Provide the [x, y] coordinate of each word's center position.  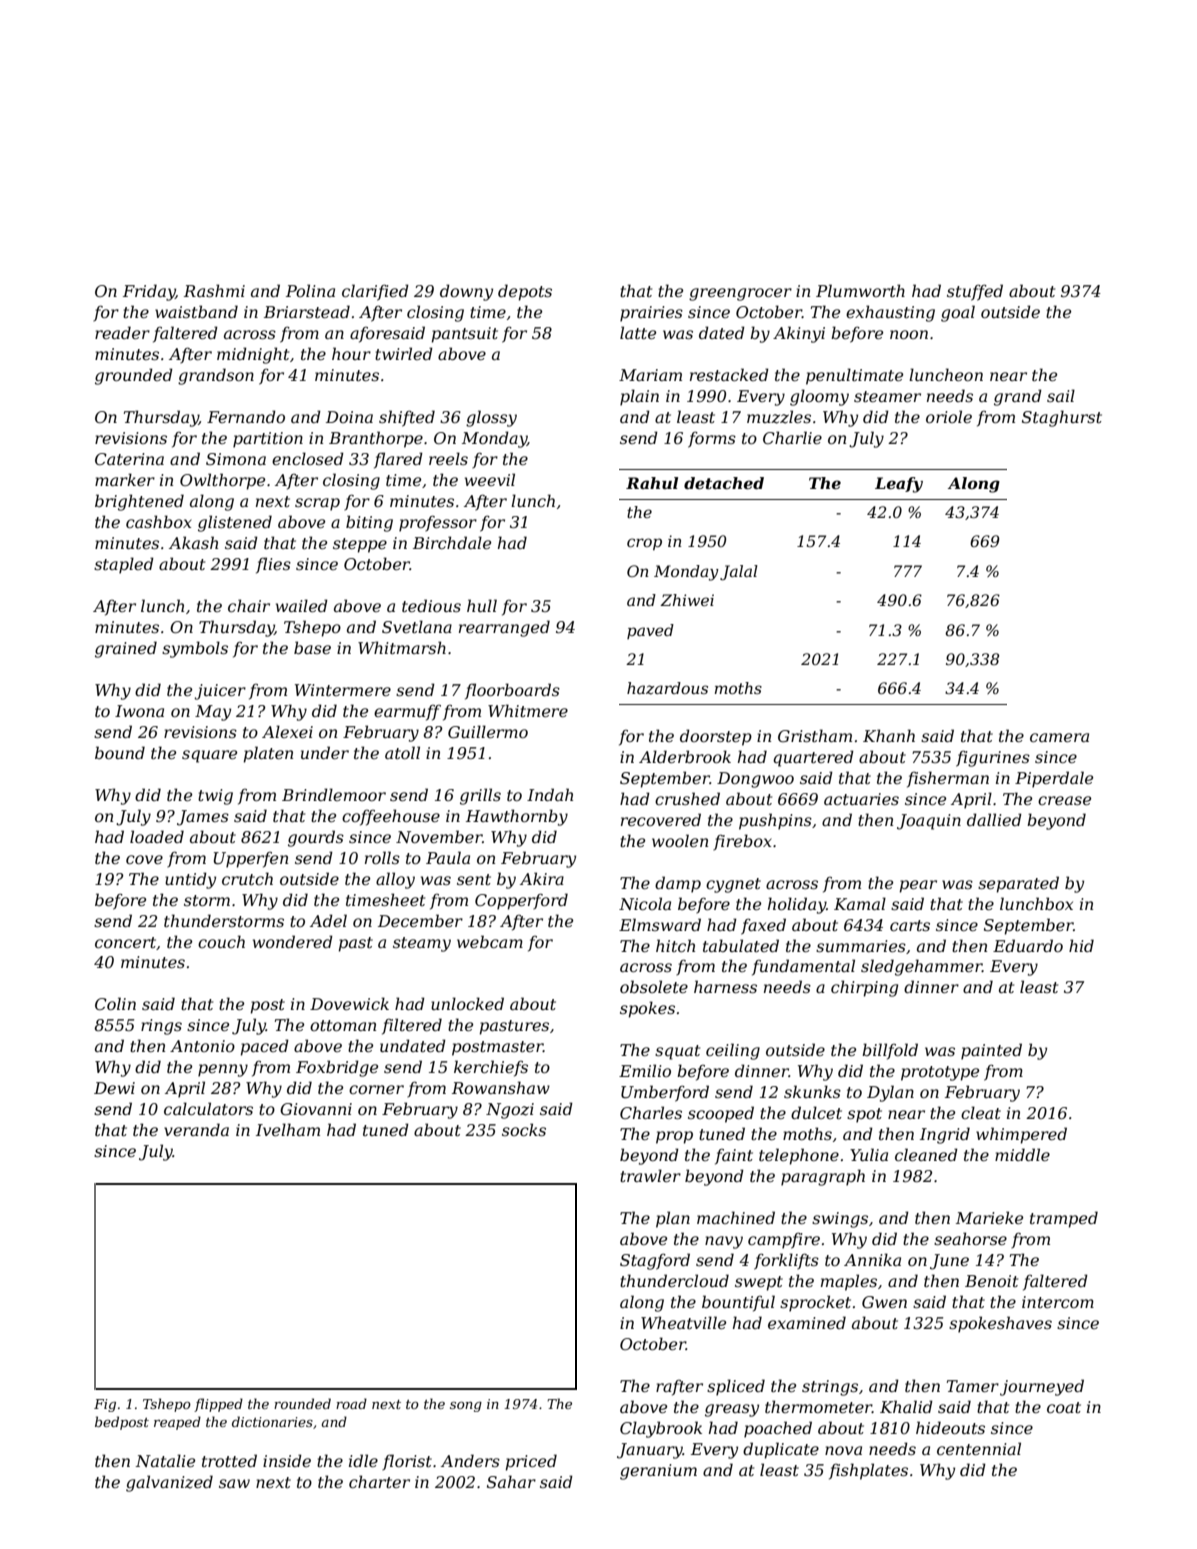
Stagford [655, 1261]
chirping [864, 988]
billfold [890, 1051]
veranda [196, 1129]
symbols [195, 649]
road [351, 1403]
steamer [887, 396]
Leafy [899, 485]
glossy [491, 418]
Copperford [521, 901]
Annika [872, 1259]
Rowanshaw [501, 1087]
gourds [316, 838]
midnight [253, 355]
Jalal [739, 573]
